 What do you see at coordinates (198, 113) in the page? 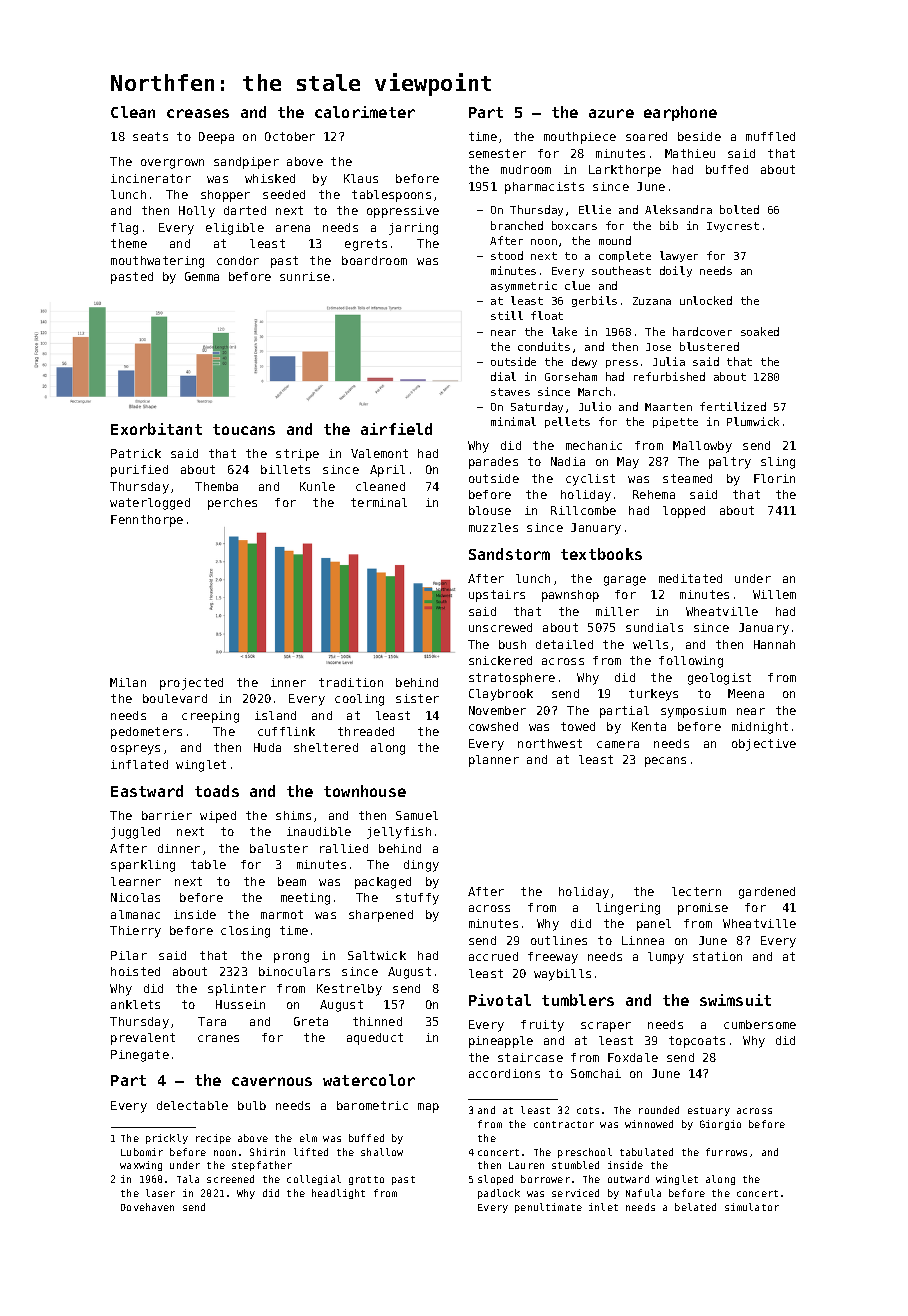
I see `creases` at bounding box center [198, 113].
